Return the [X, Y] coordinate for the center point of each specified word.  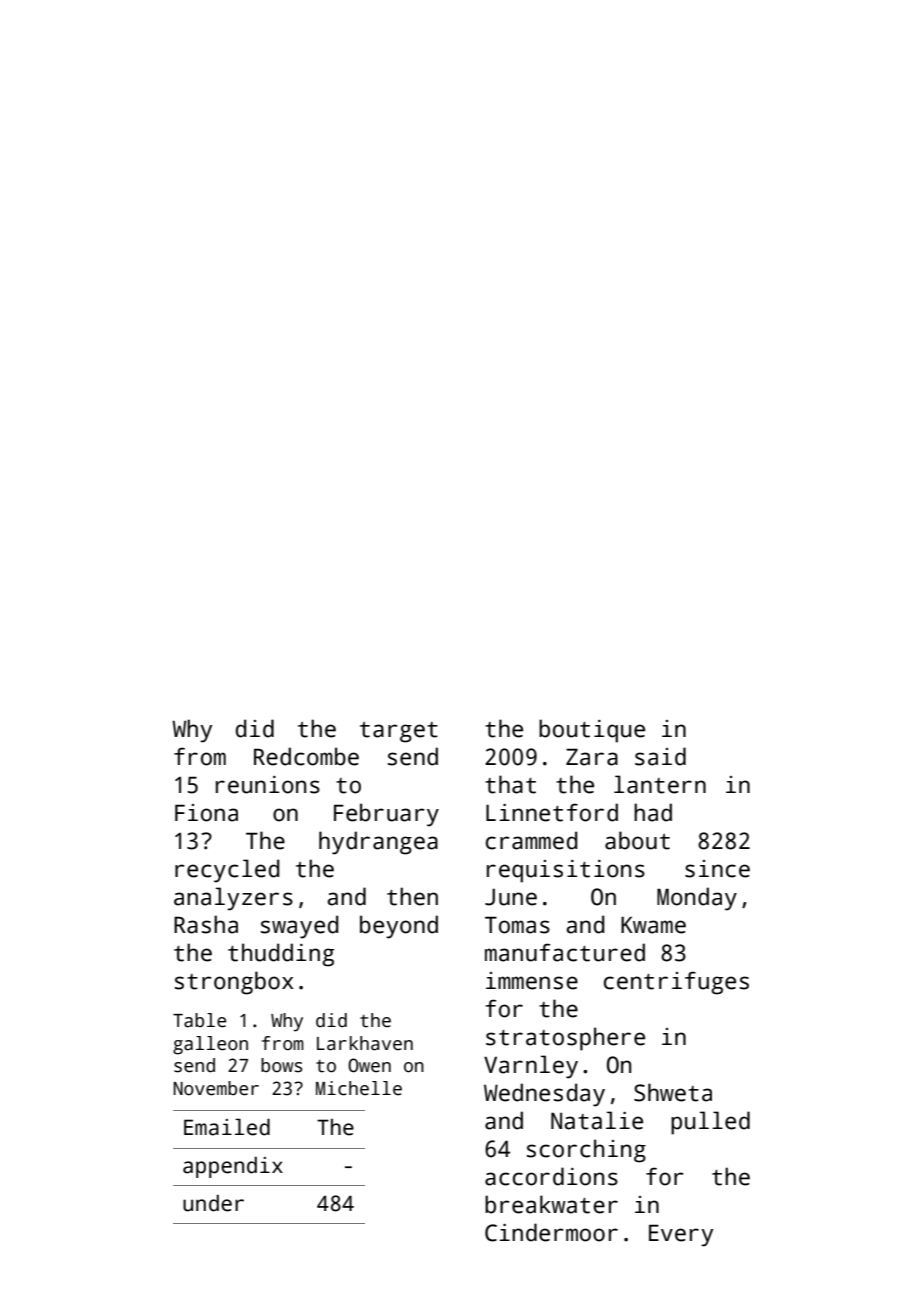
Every [681, 1235]
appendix [233, 1167]
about [637, 840]
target [399, 732]
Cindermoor [551, 1232]
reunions [268, 785]
